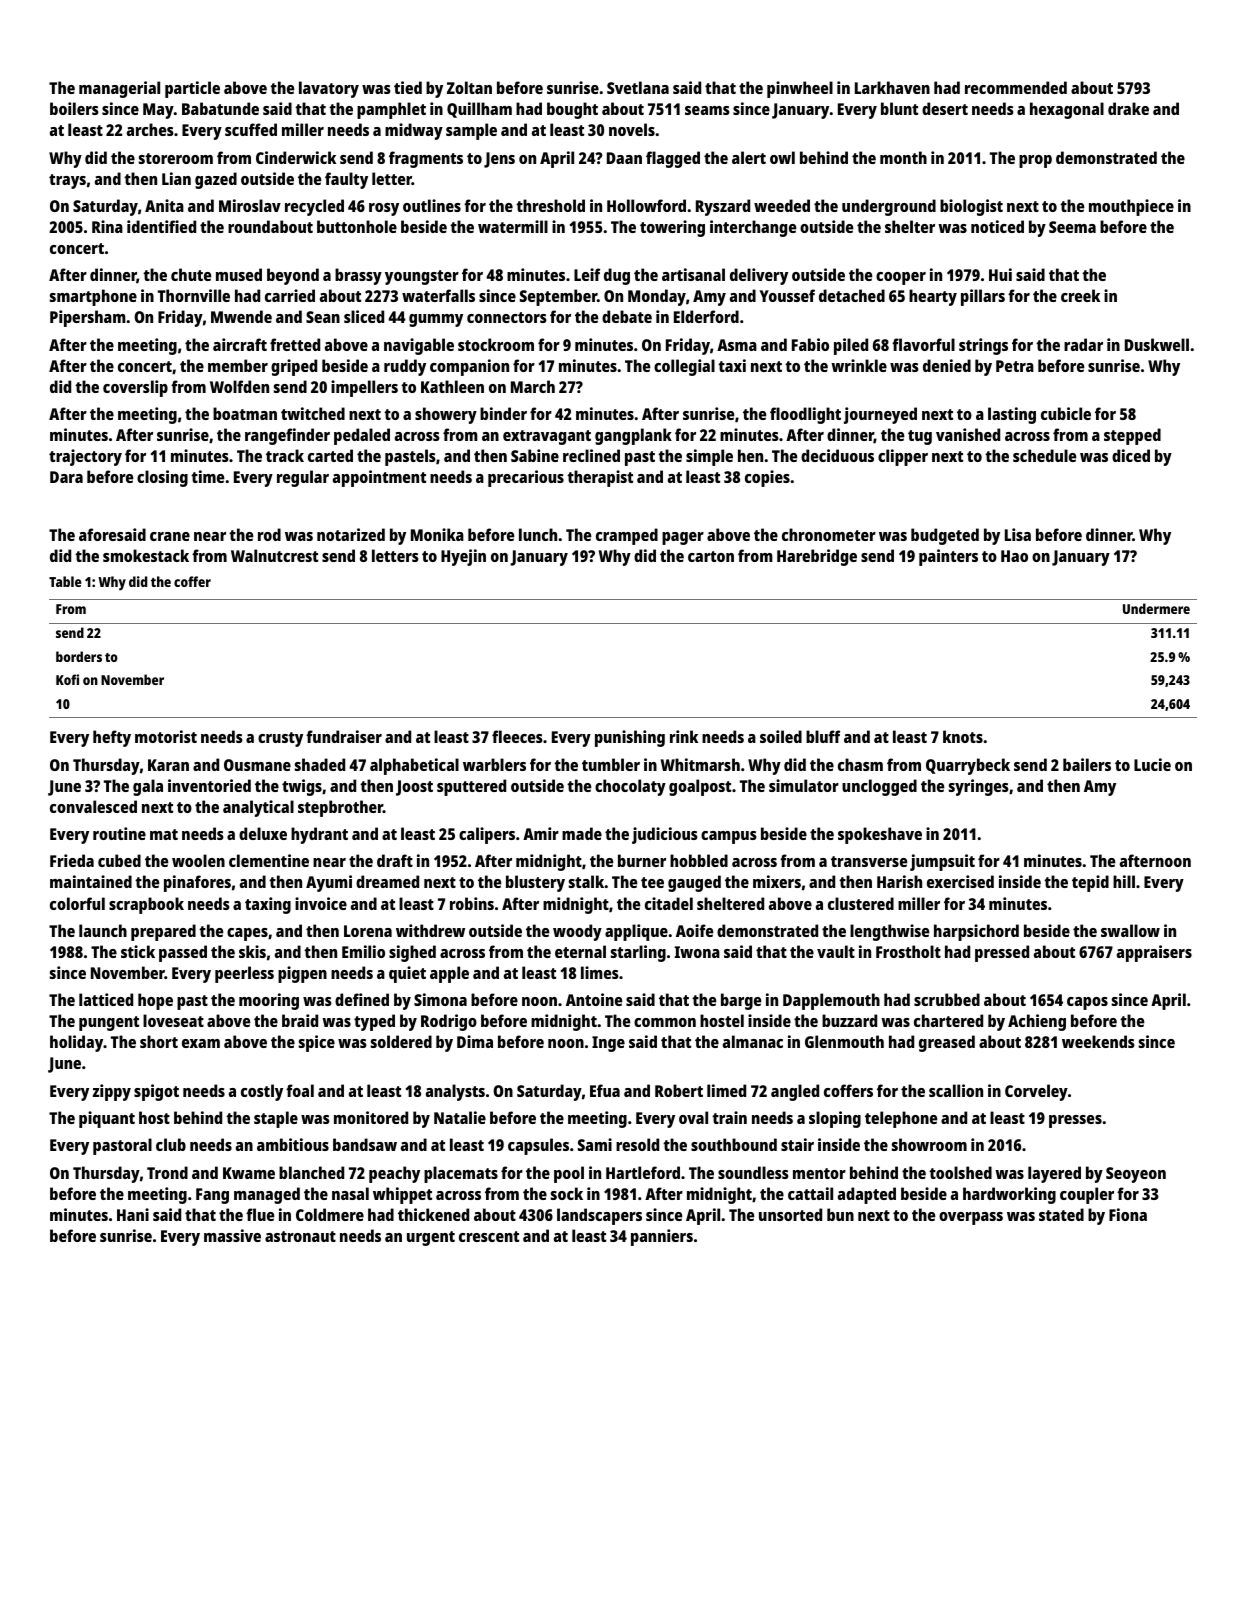  Describe the element at coordinates (1035, 161) in the image. I see `prop` at that location.
